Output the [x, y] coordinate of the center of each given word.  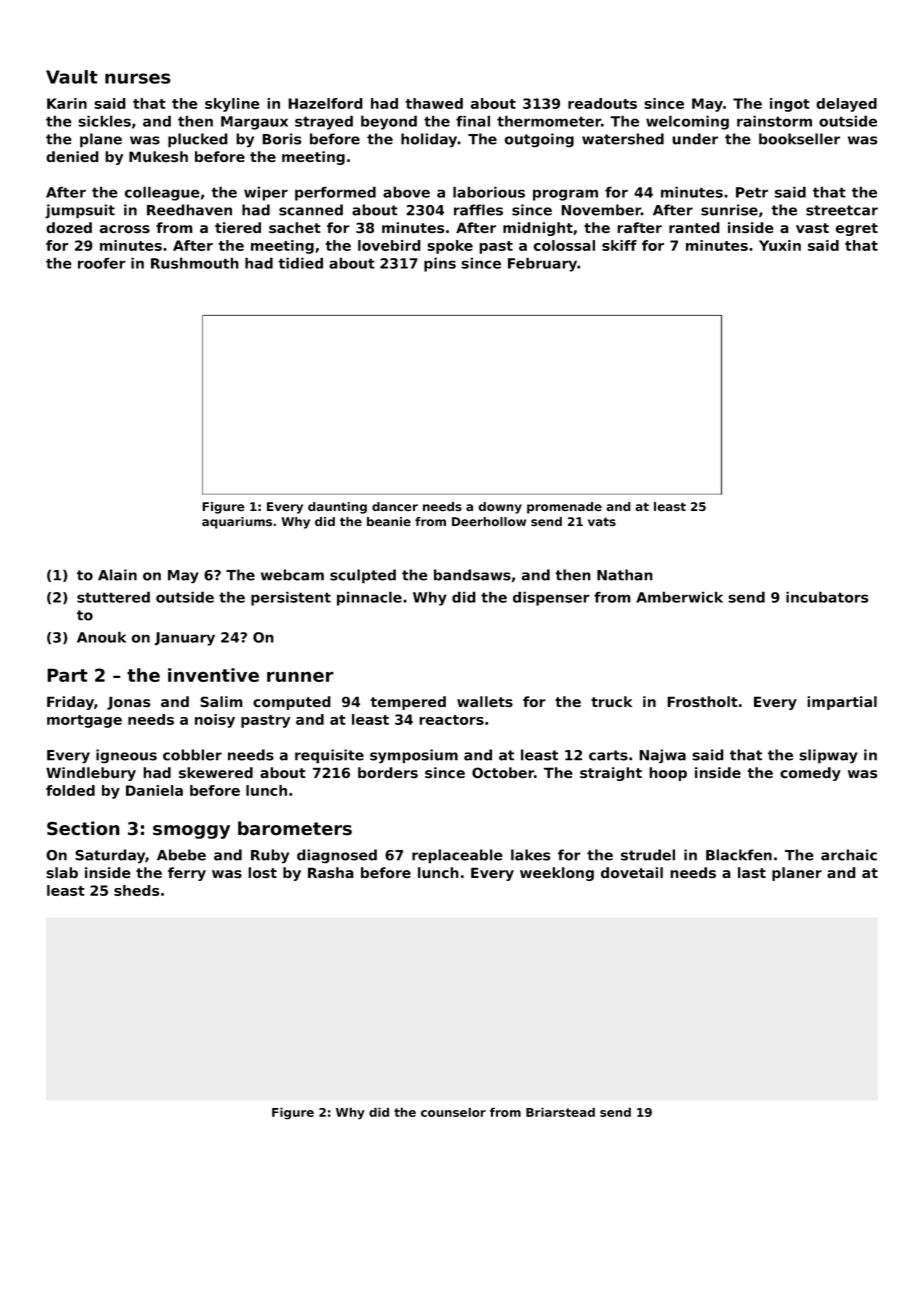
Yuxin [780, 245]
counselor [453, 1112]
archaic [849, 855]
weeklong [557, 874]
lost [262, 872]
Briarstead [560, 1112]
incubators [827, 597]
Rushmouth [195, 263]
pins [440, 265]
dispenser [551, 598]
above [406, 192]
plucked [198, 140]
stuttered [113, 597]
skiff [619, 245]
